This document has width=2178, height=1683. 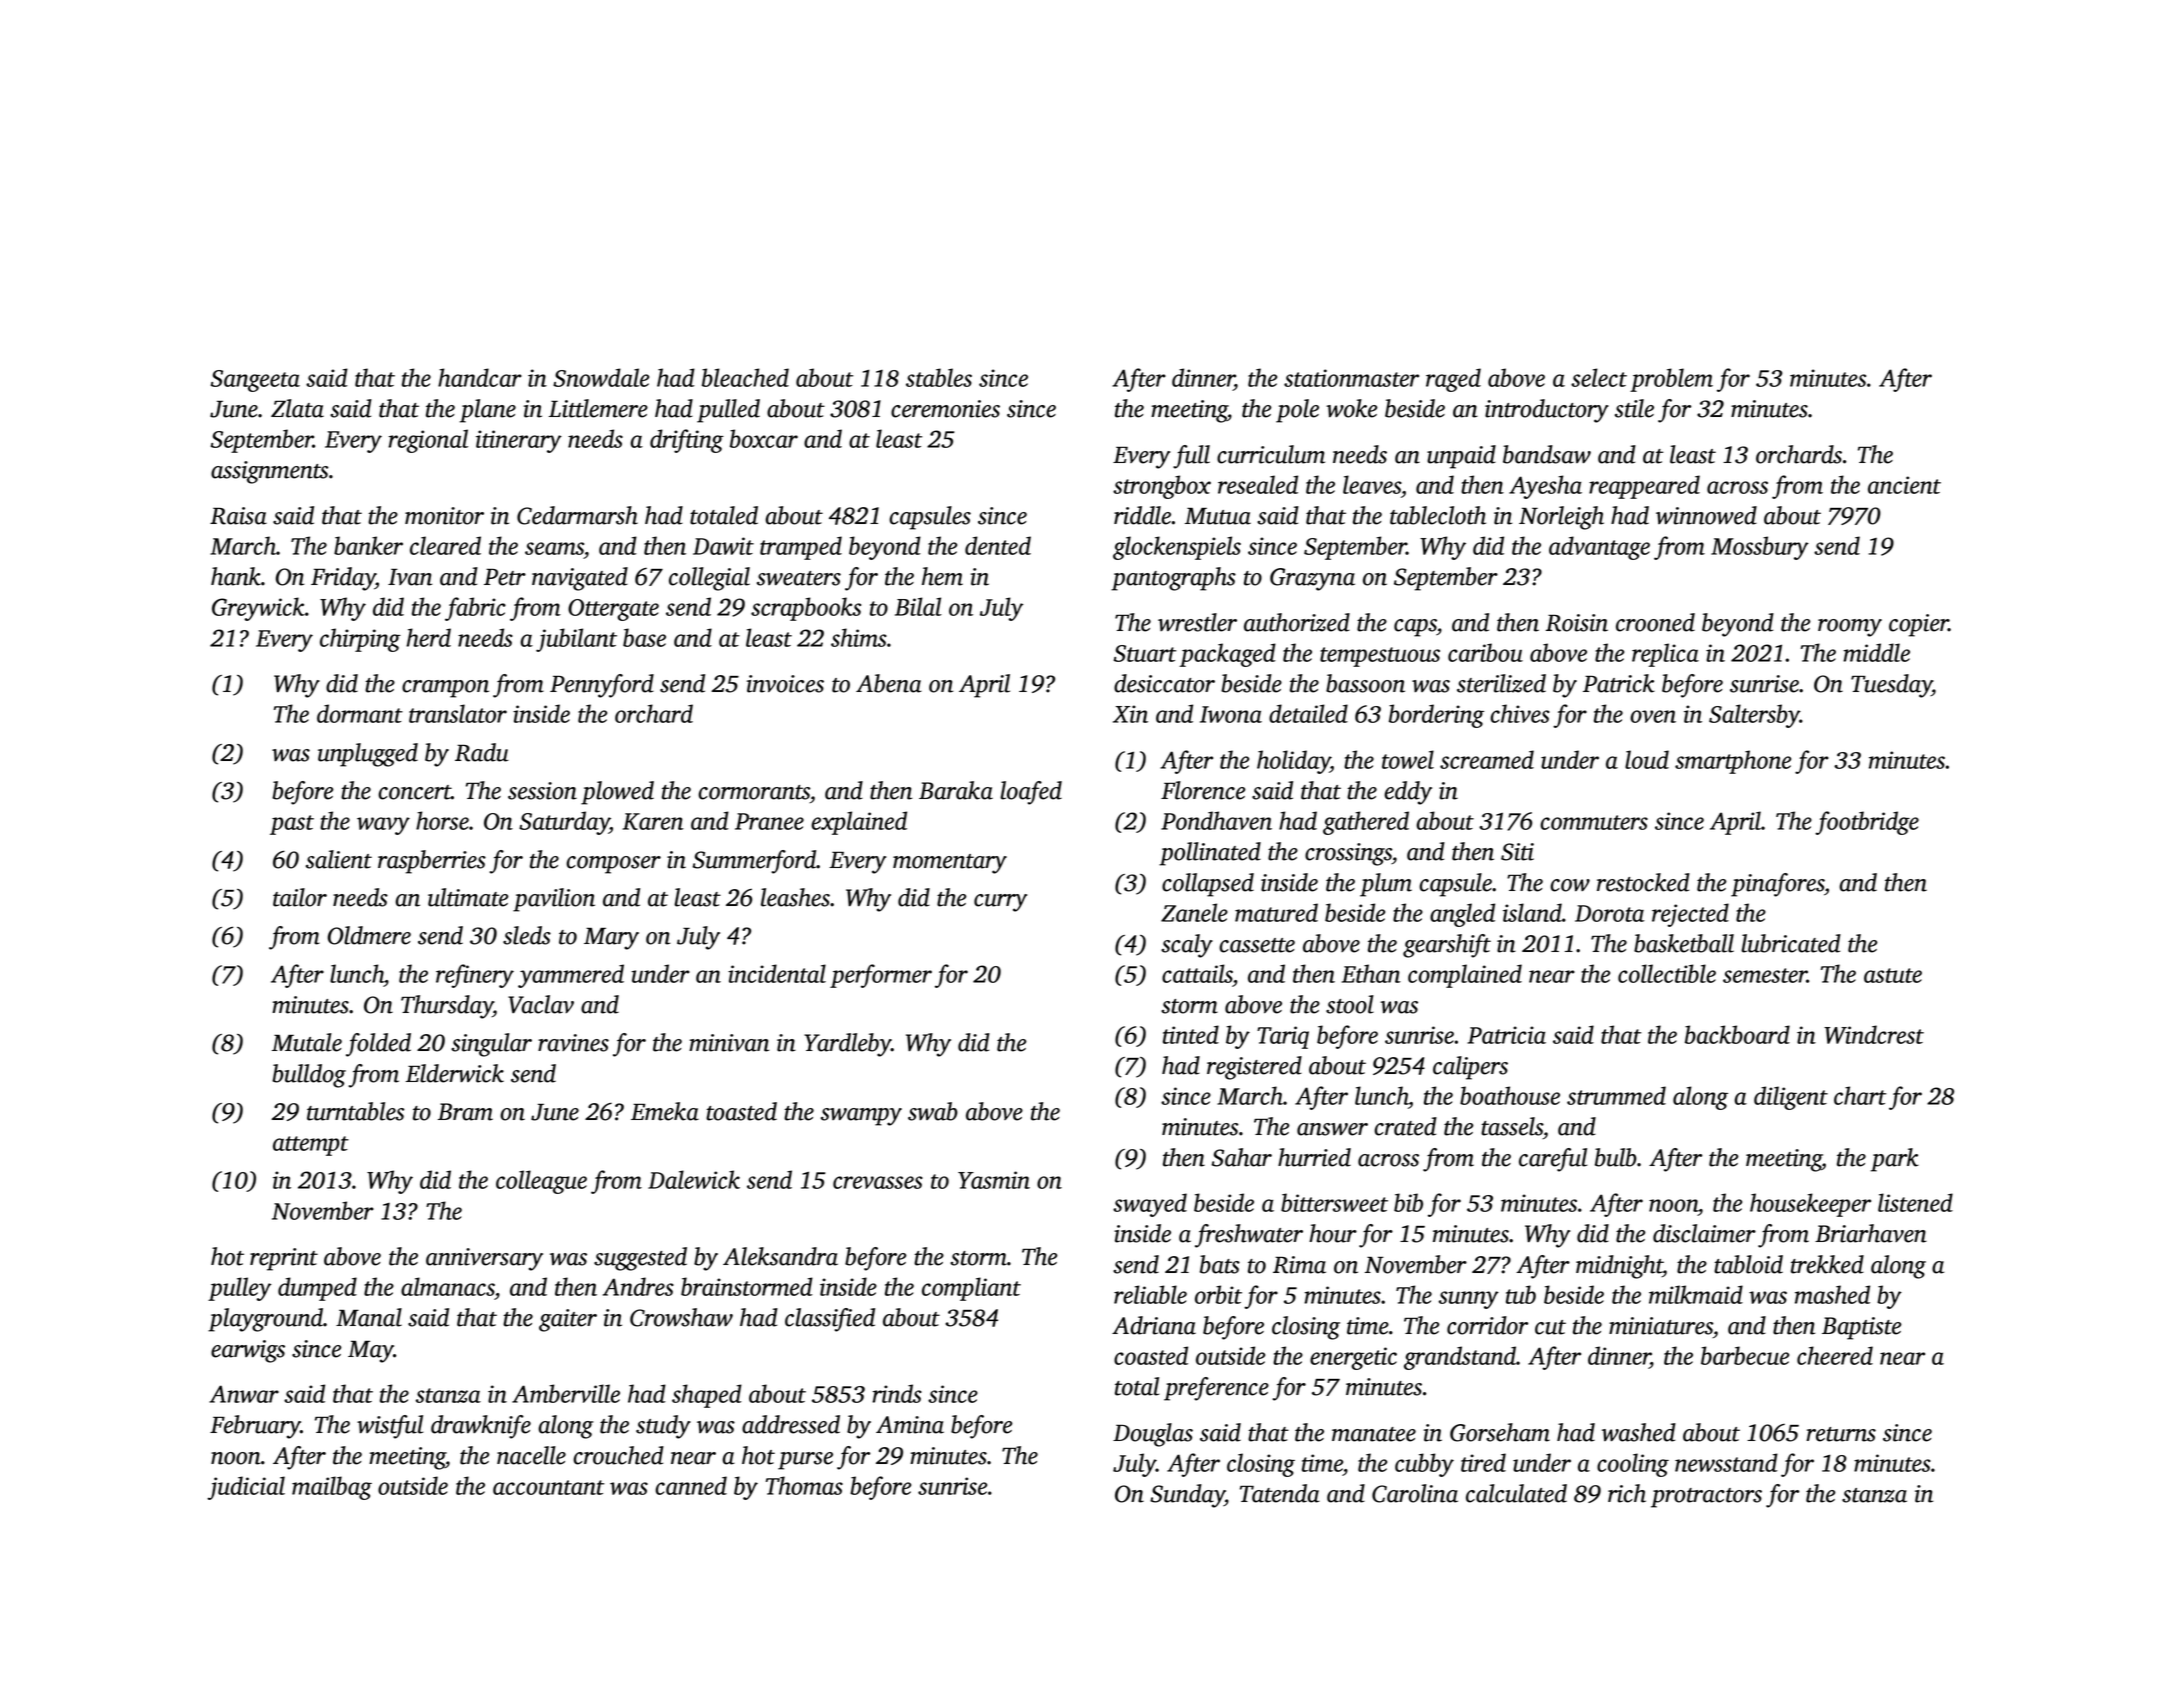 What do you see at coordinates (488, 411) in the document?
I see `plane` at bounding box center [488, 411].
